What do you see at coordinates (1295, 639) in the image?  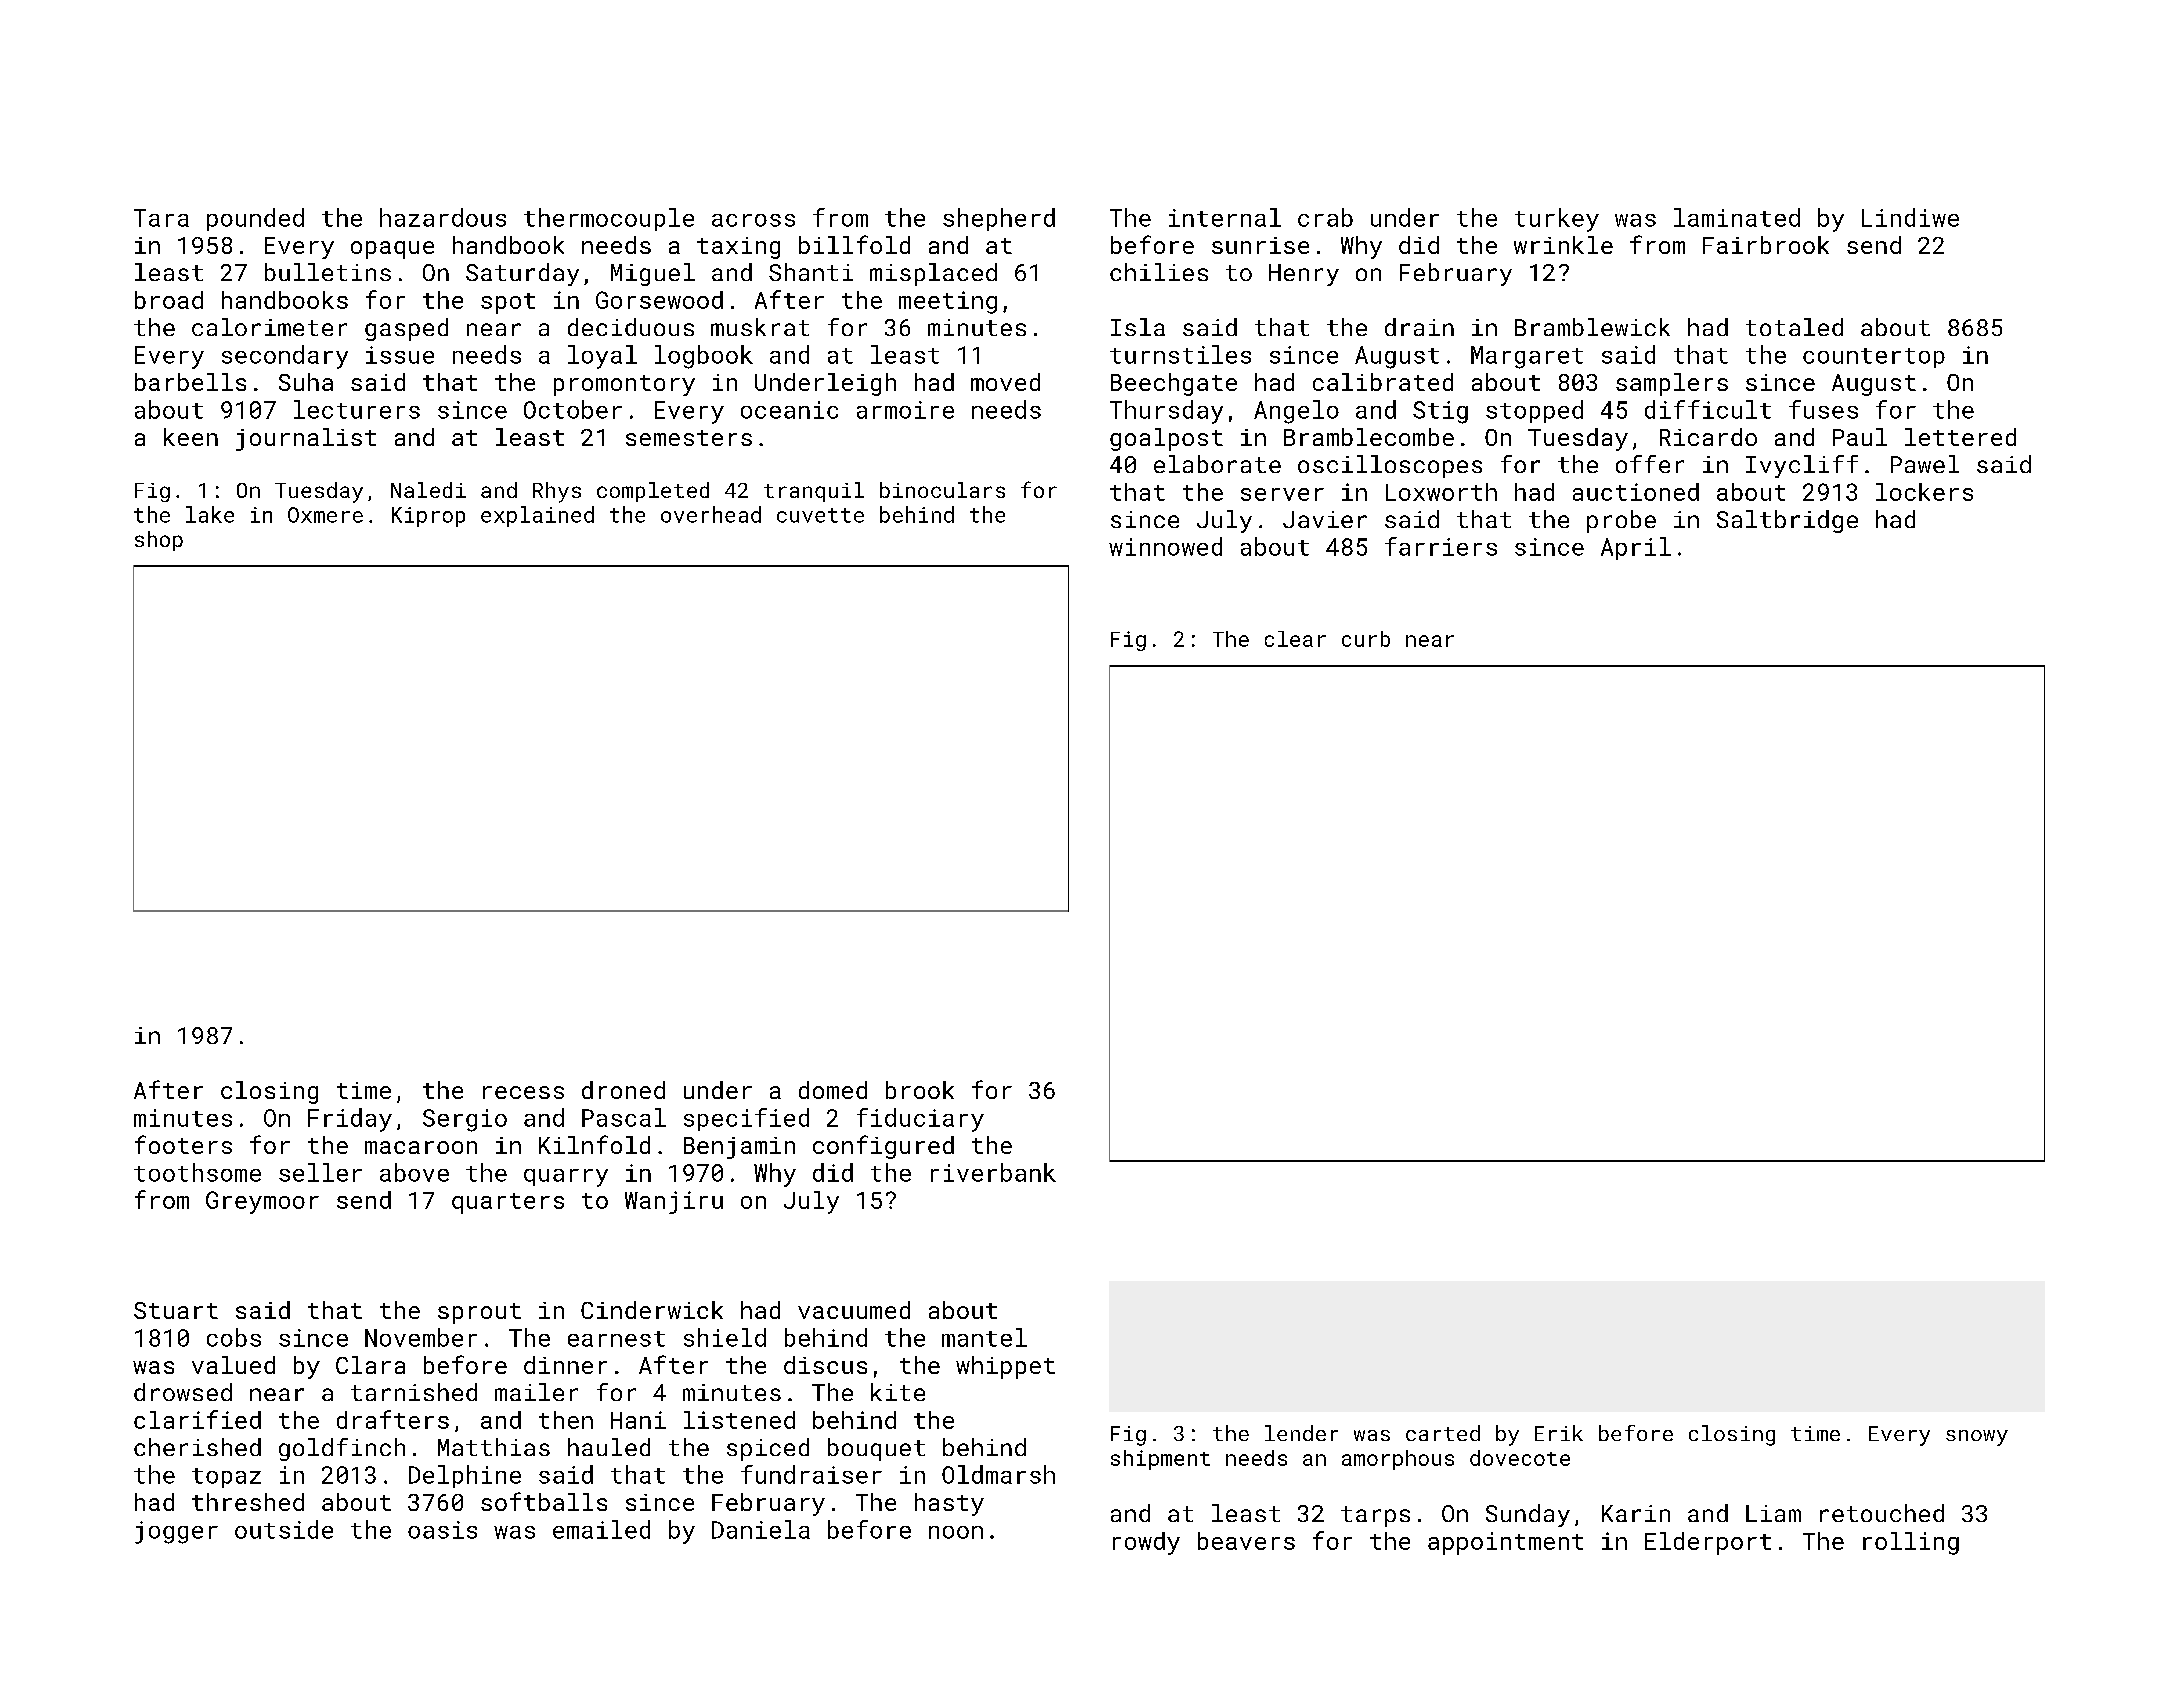 I see `clear` at bounding box center [1295, 639].
